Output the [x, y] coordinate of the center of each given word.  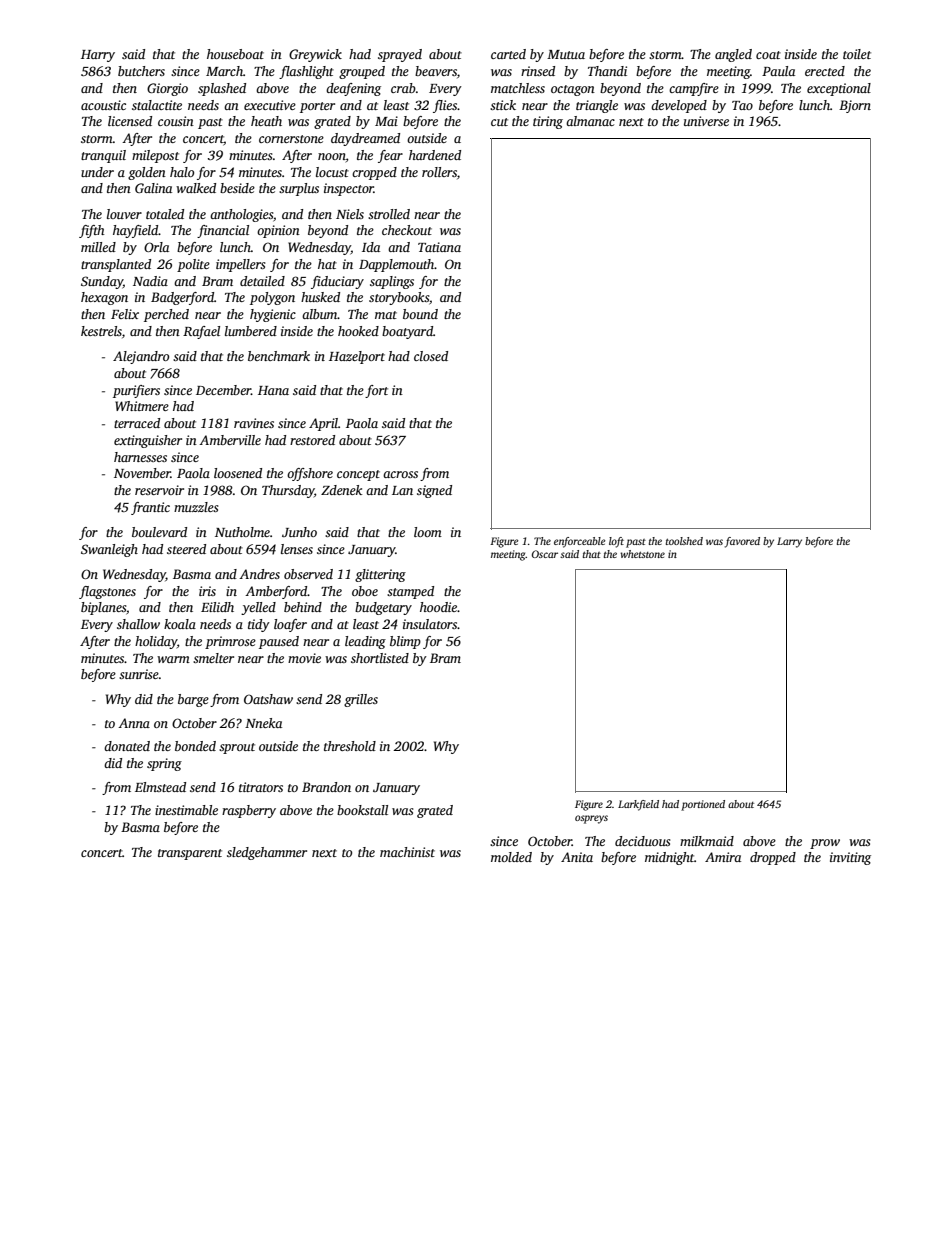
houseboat [235, 54]
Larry [789, 542]
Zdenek [342, 490]
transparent [190, 854]
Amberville [230, 440]
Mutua [566, 54]
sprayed [400, 55]
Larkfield [638, 805]
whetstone [642, 554]
